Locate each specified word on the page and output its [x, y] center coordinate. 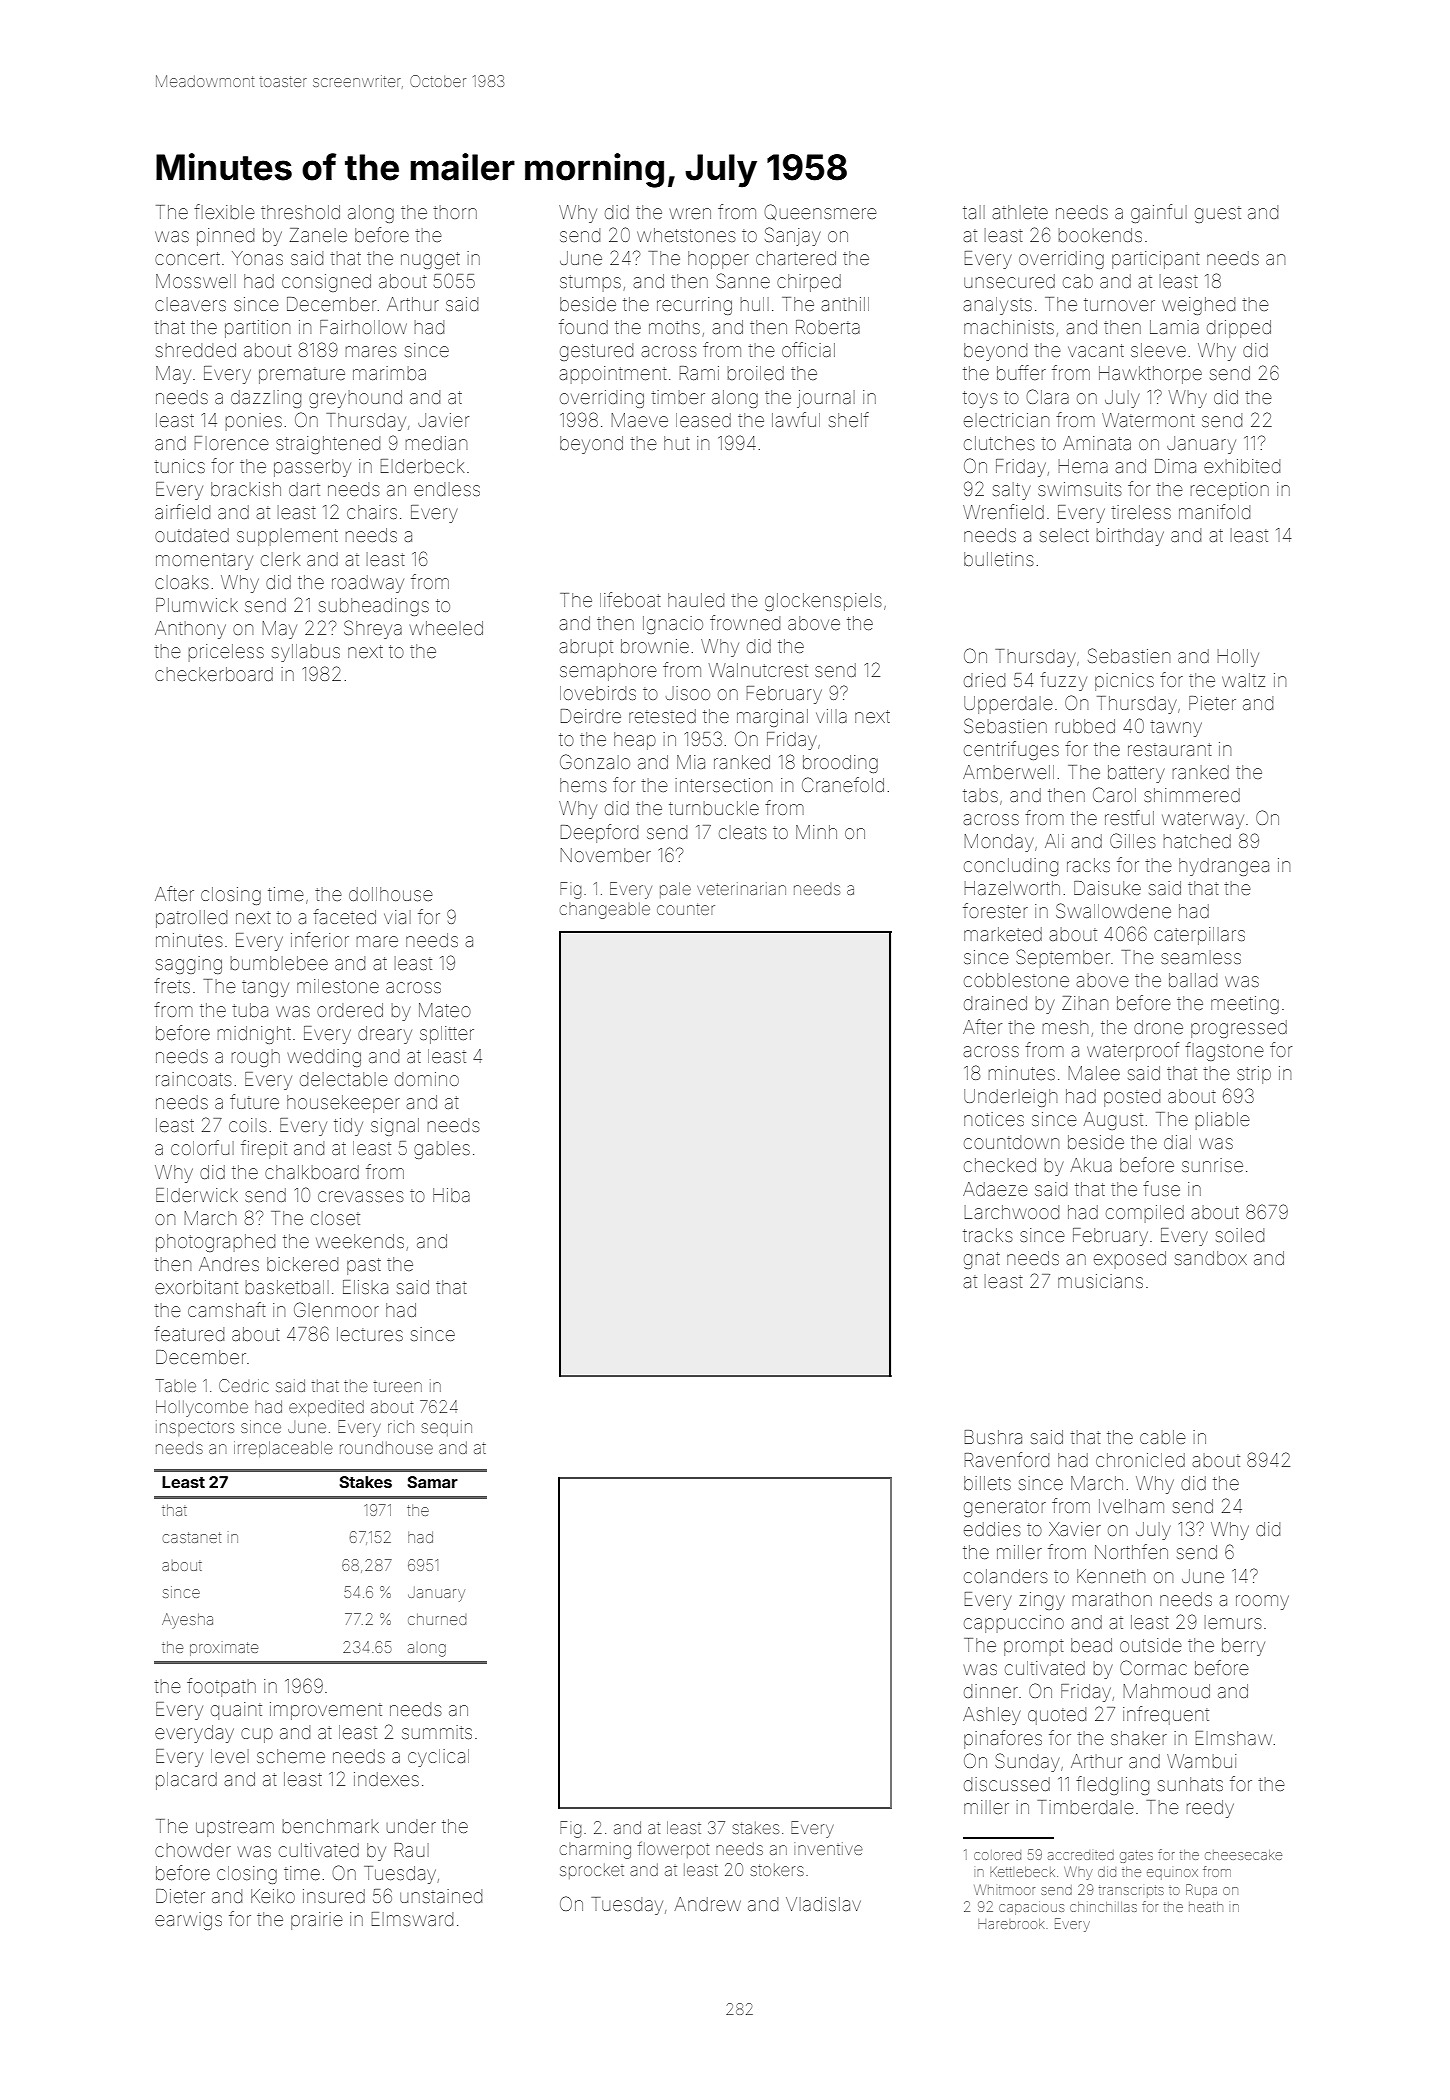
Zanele [318, 235]
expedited [326, 1408]
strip [1254, 1075]
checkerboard [214, 674]
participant [1156, 260]
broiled [756, 373]
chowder [193, 1850]
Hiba [451, 1195]
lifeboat [630, 599]
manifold [1214, 511]
